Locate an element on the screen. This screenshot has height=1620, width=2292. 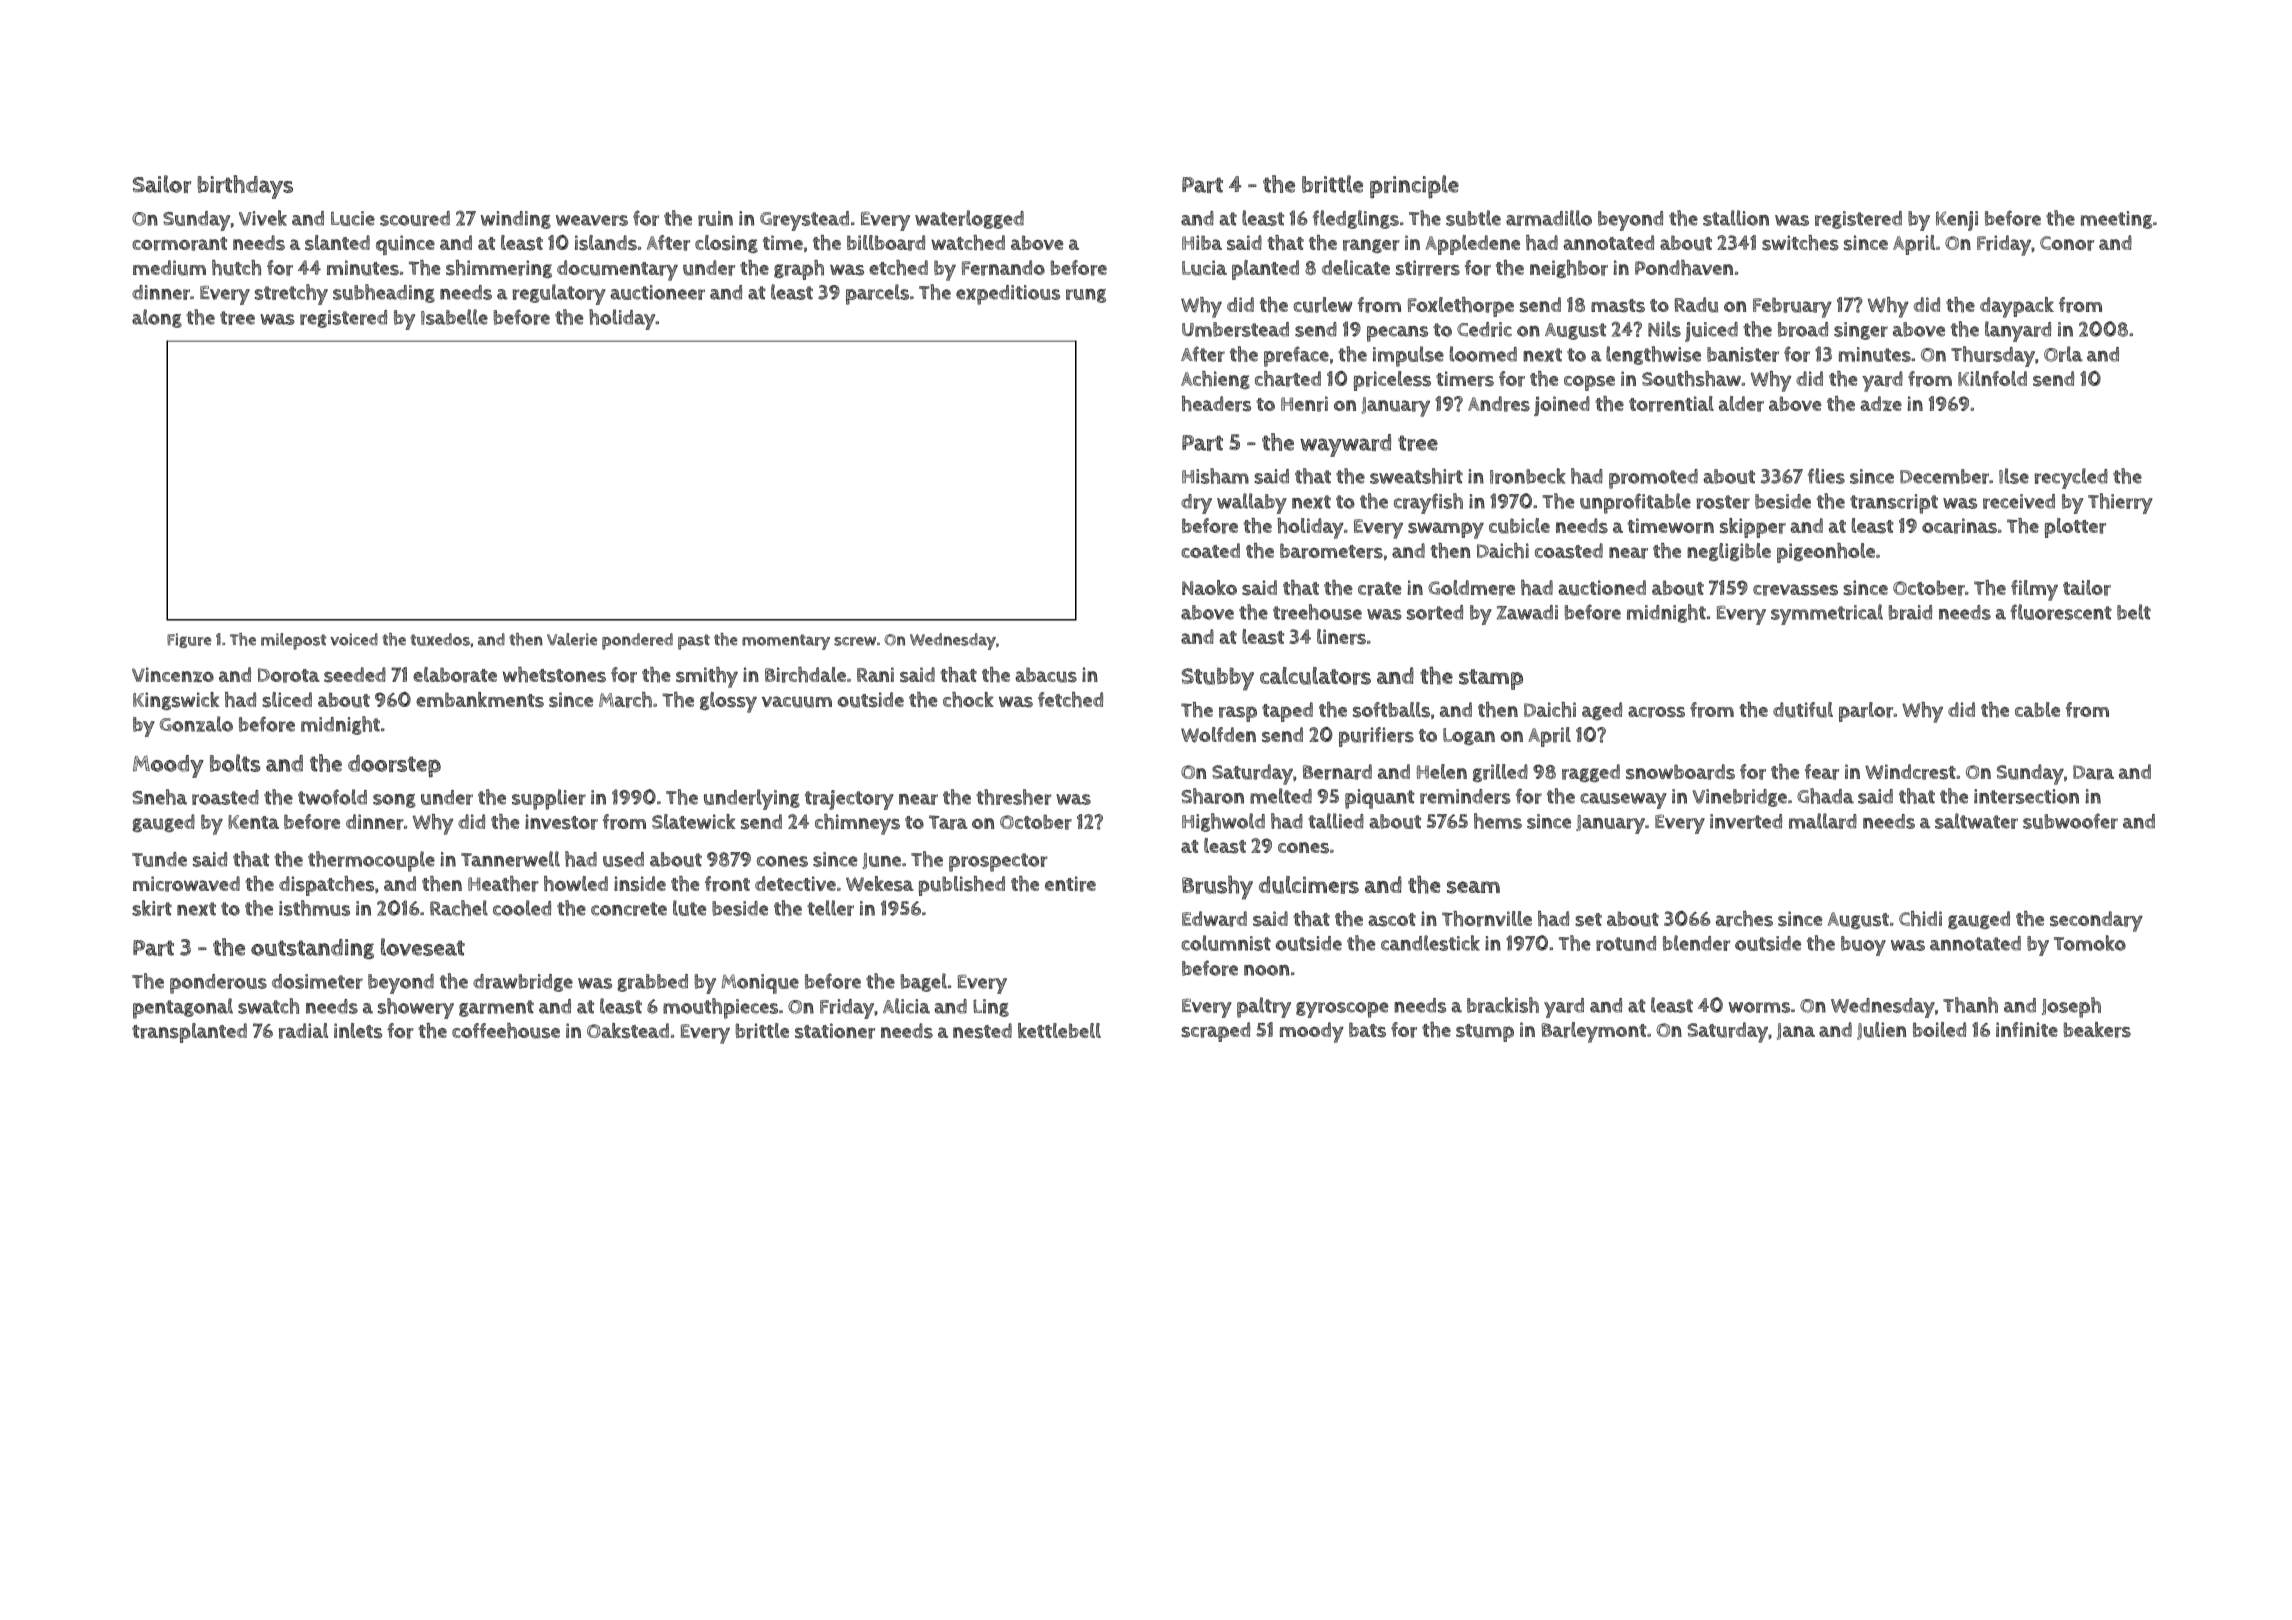
Thursday is located at coordinates (1993, 356).
